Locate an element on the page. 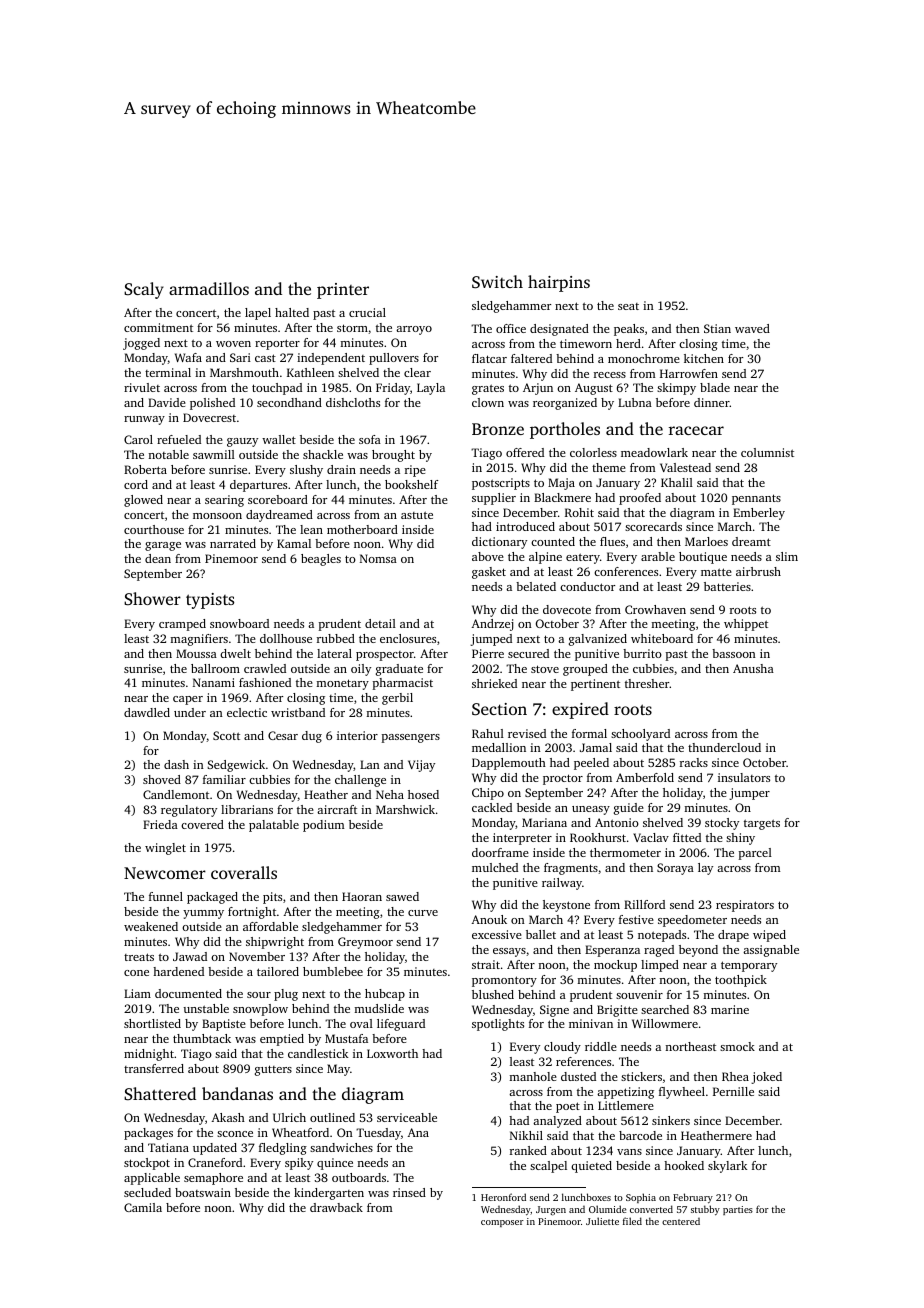 The width and height of the document is (924, 1308). weakened is located at coordinates (151, 926).
